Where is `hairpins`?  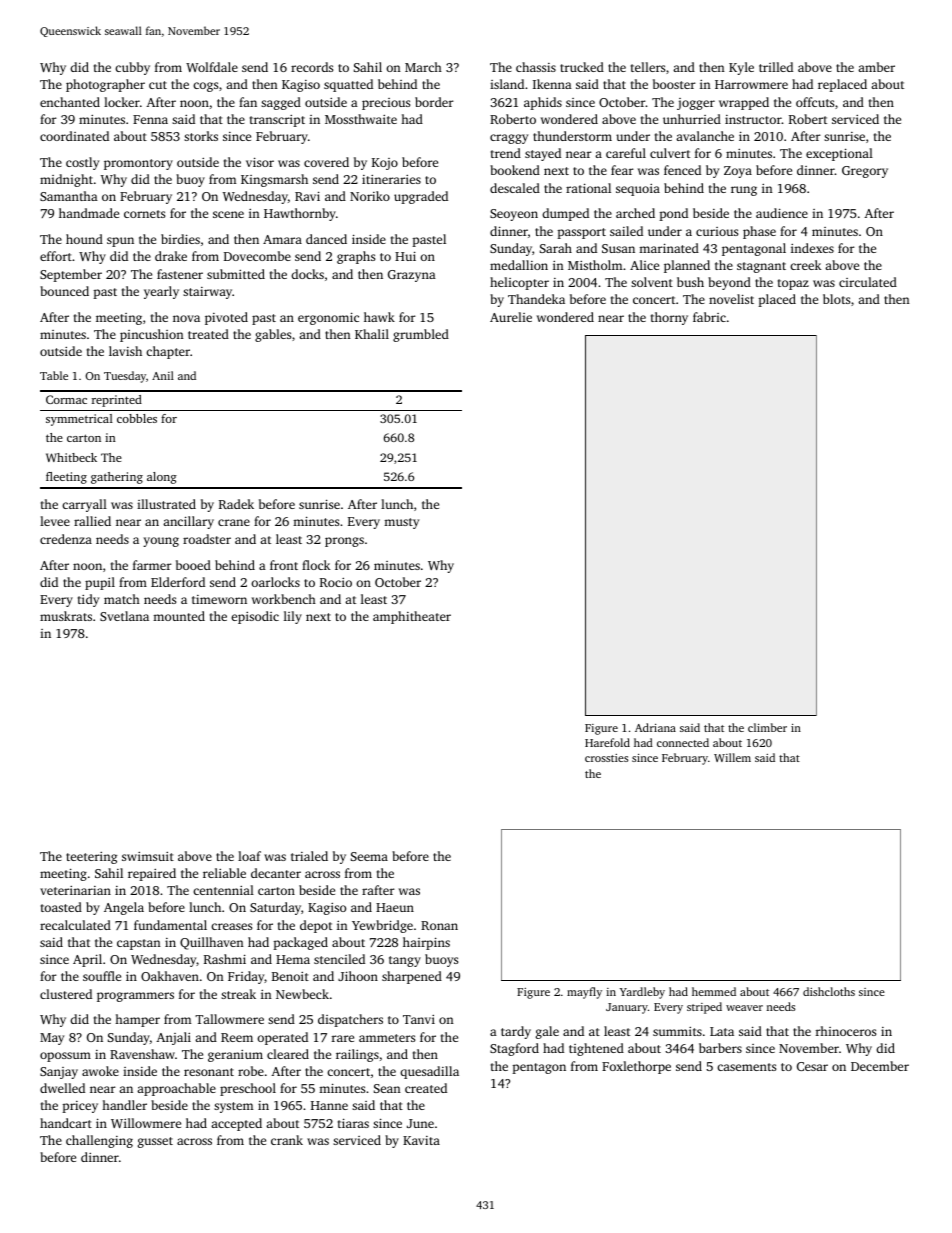 hairpins is located at coordinates (426, 943).
